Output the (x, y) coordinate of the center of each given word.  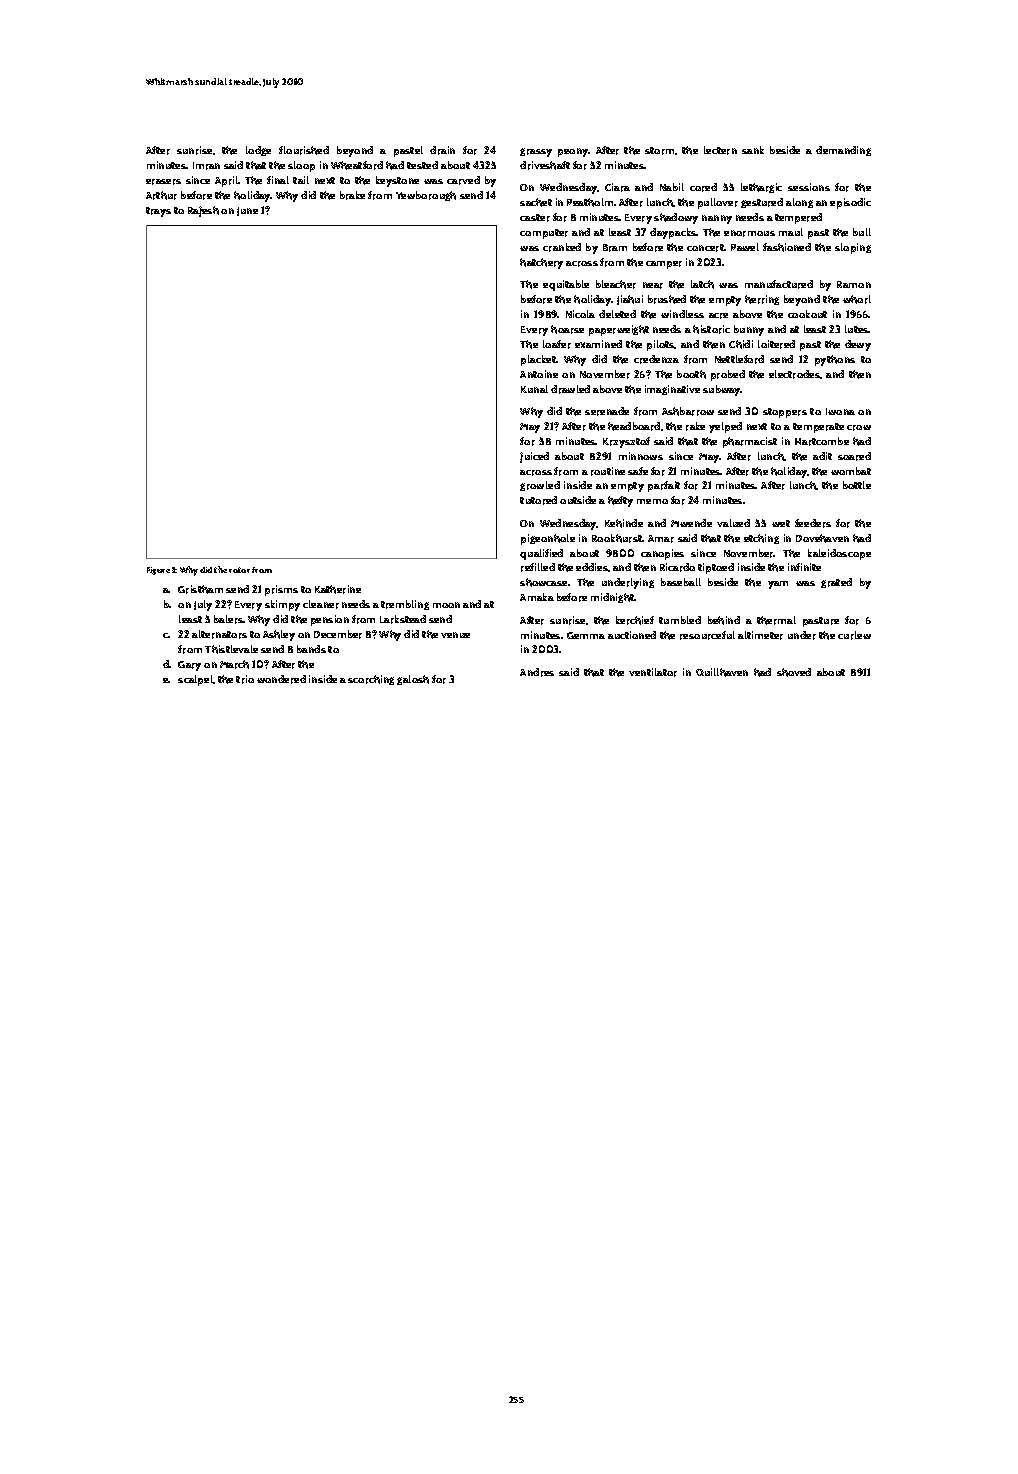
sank (753, 150)
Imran (206, 166)
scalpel (196, 680)
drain (442, 150)
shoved (794, 672)
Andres (537, 672)
